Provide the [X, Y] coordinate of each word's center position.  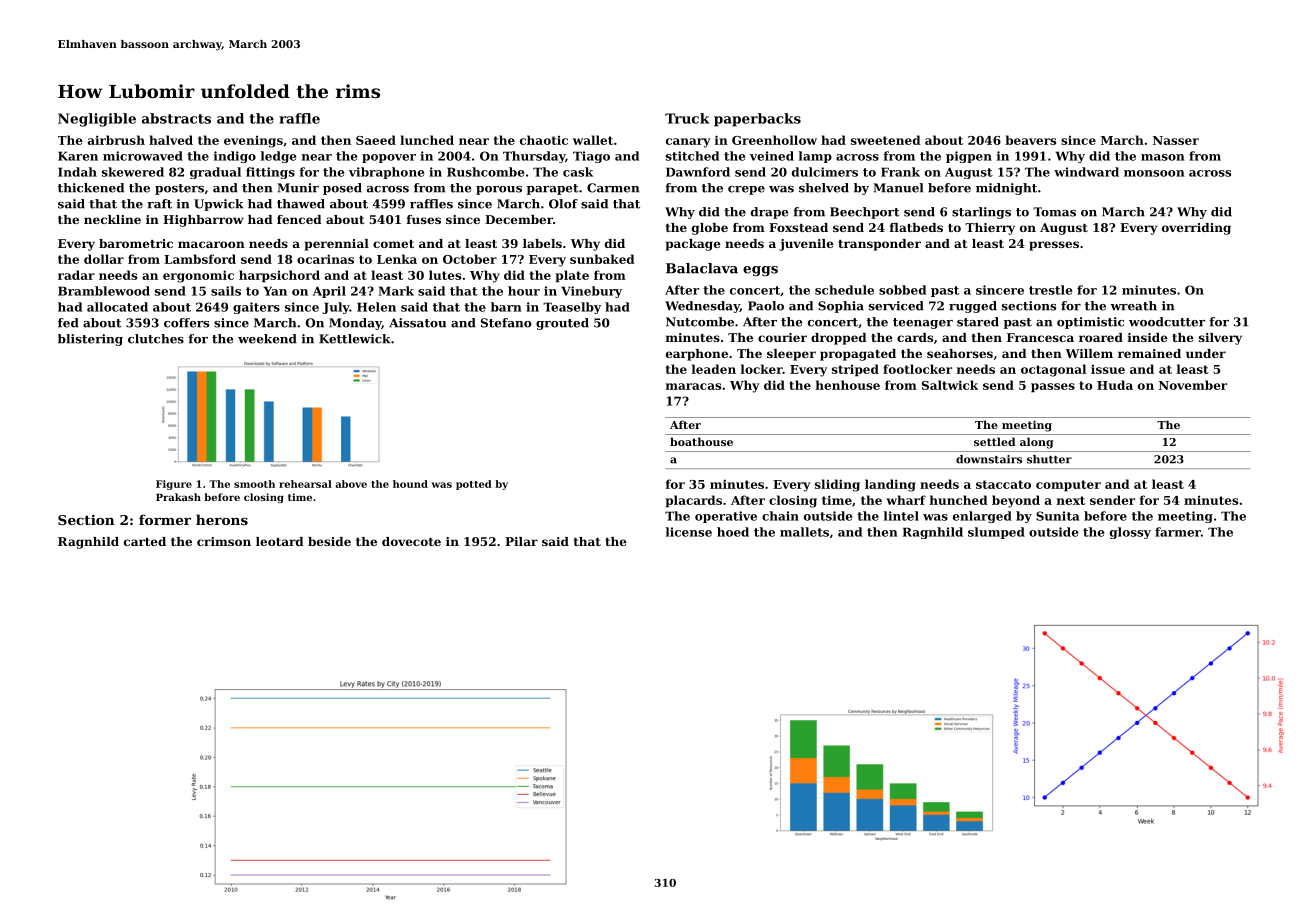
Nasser [1176, 140]
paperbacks [757, 120]
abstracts [176, 118]
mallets [804, 532]
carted [145, 541]
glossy [1130, 533]
